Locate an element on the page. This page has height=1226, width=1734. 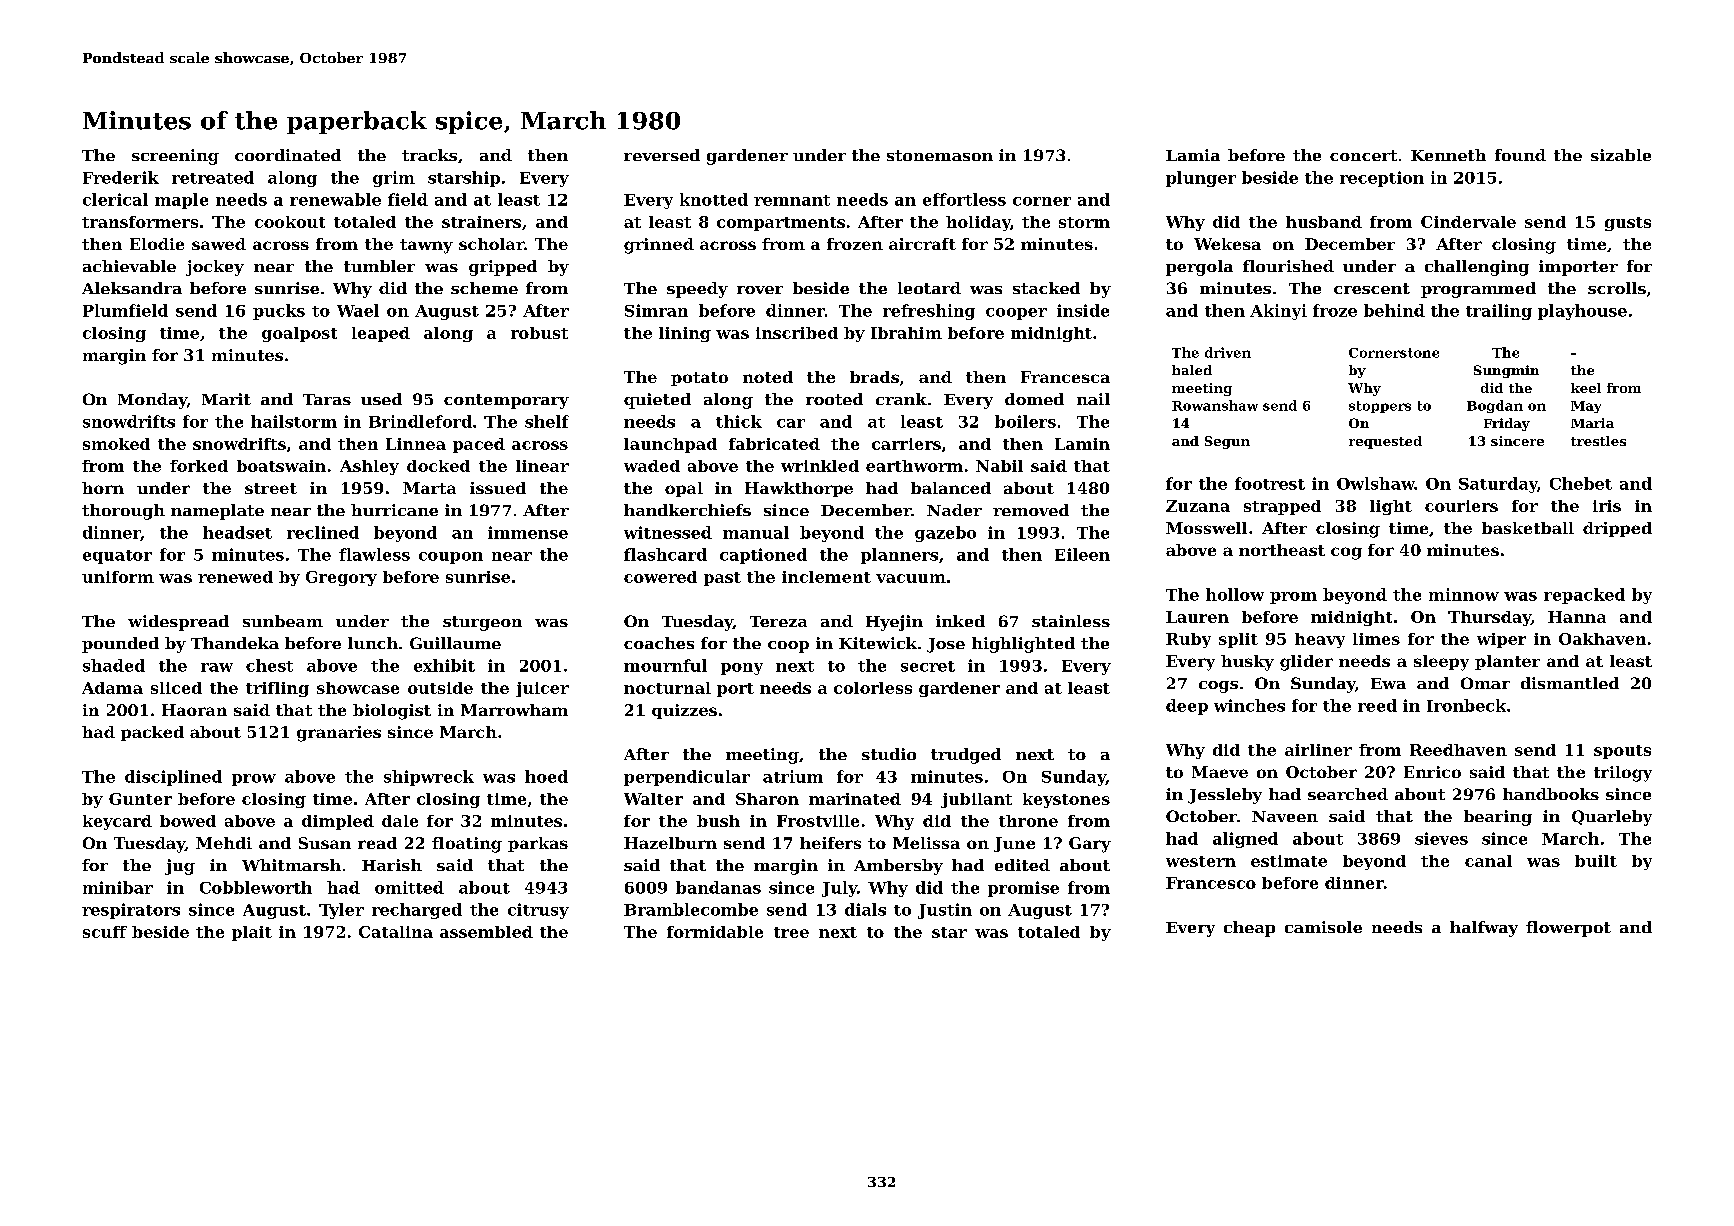
plait is located at coordinates (252, 933).
